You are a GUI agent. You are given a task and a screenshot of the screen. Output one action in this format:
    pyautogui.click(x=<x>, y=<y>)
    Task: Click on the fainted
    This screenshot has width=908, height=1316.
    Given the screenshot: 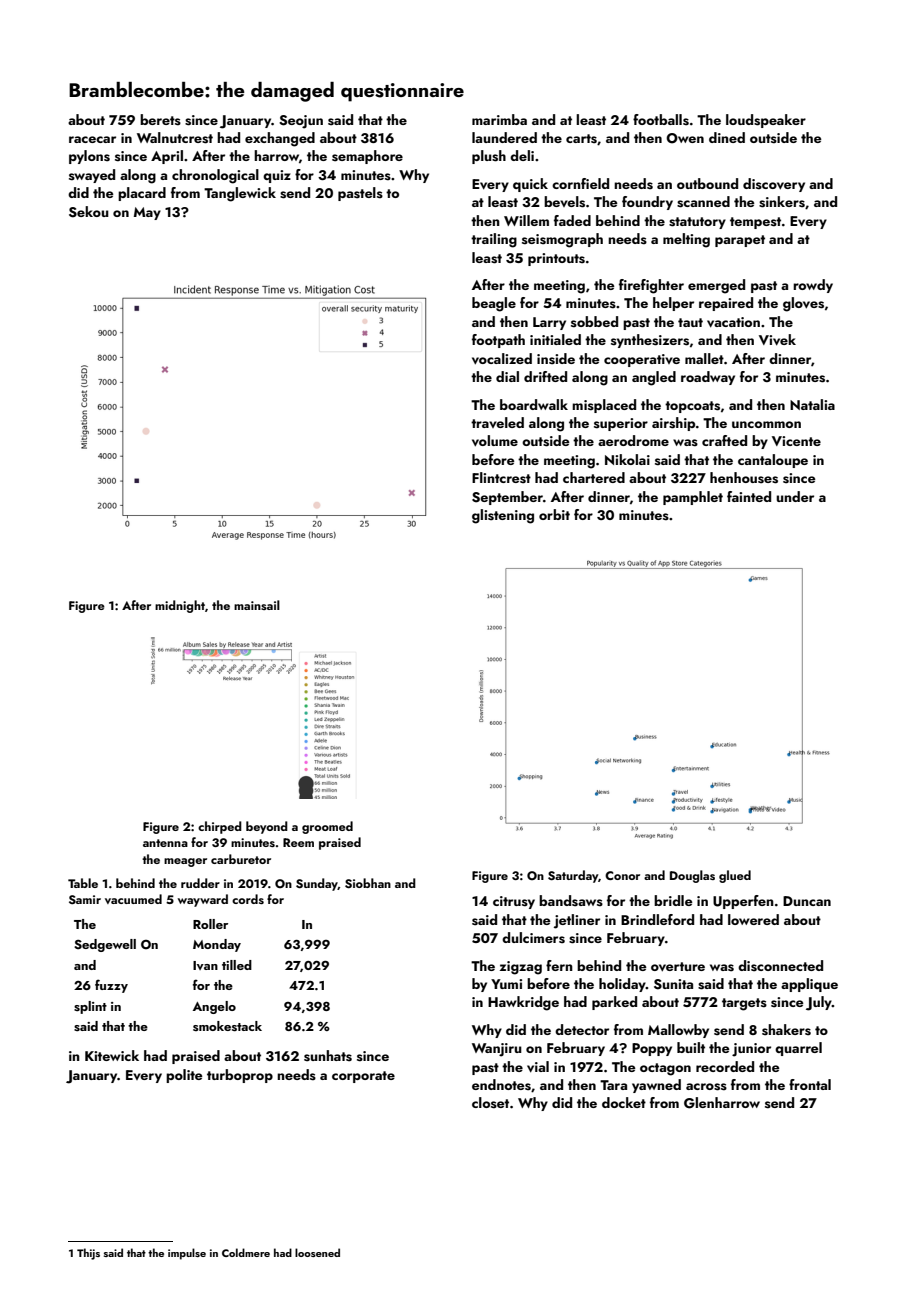 What is the action you would take?
    pyautogui.click(x=749, y=496)
